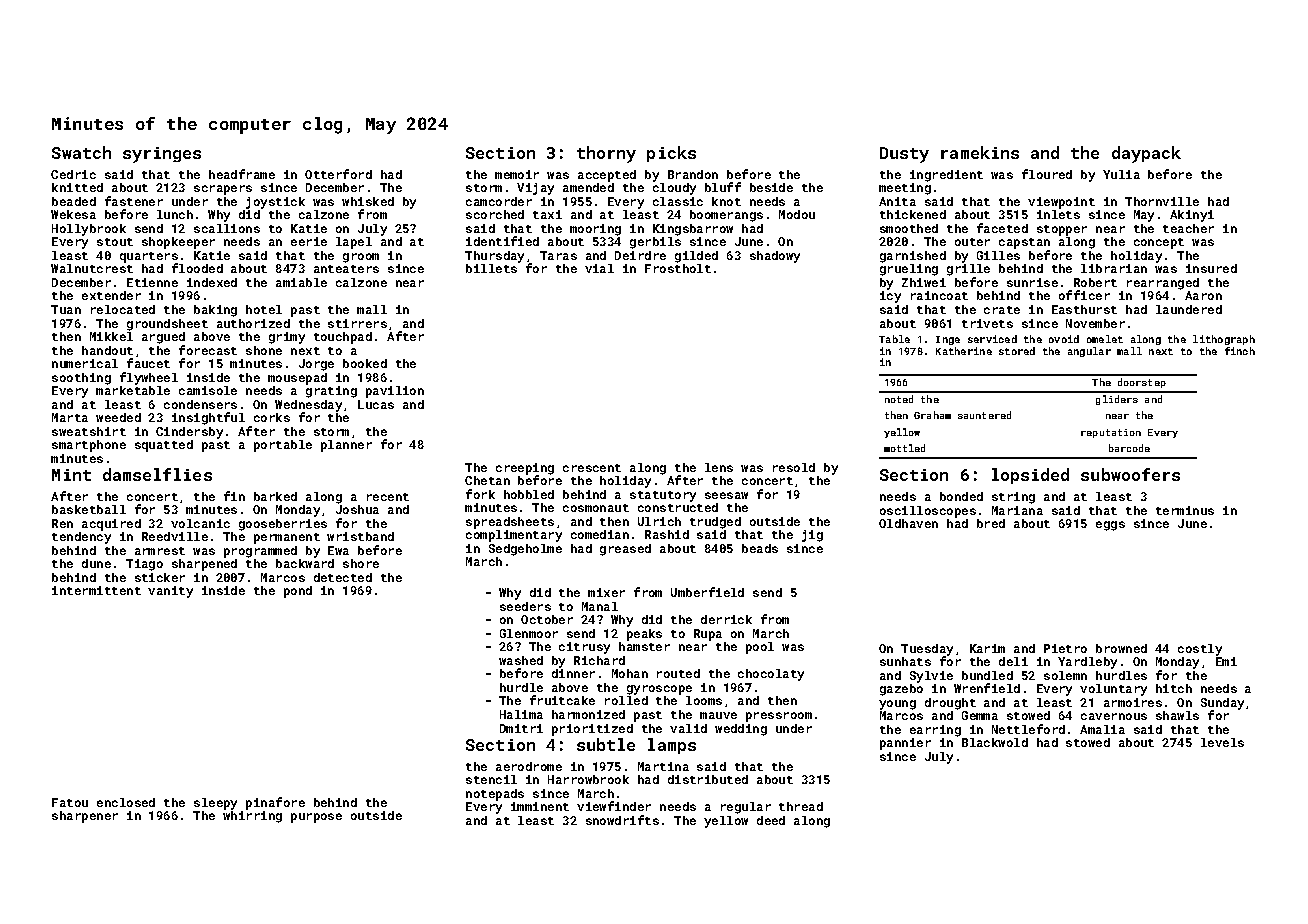  Describe the element at coordinates (85, 817) in the page. I see `sharpener` at that location.
